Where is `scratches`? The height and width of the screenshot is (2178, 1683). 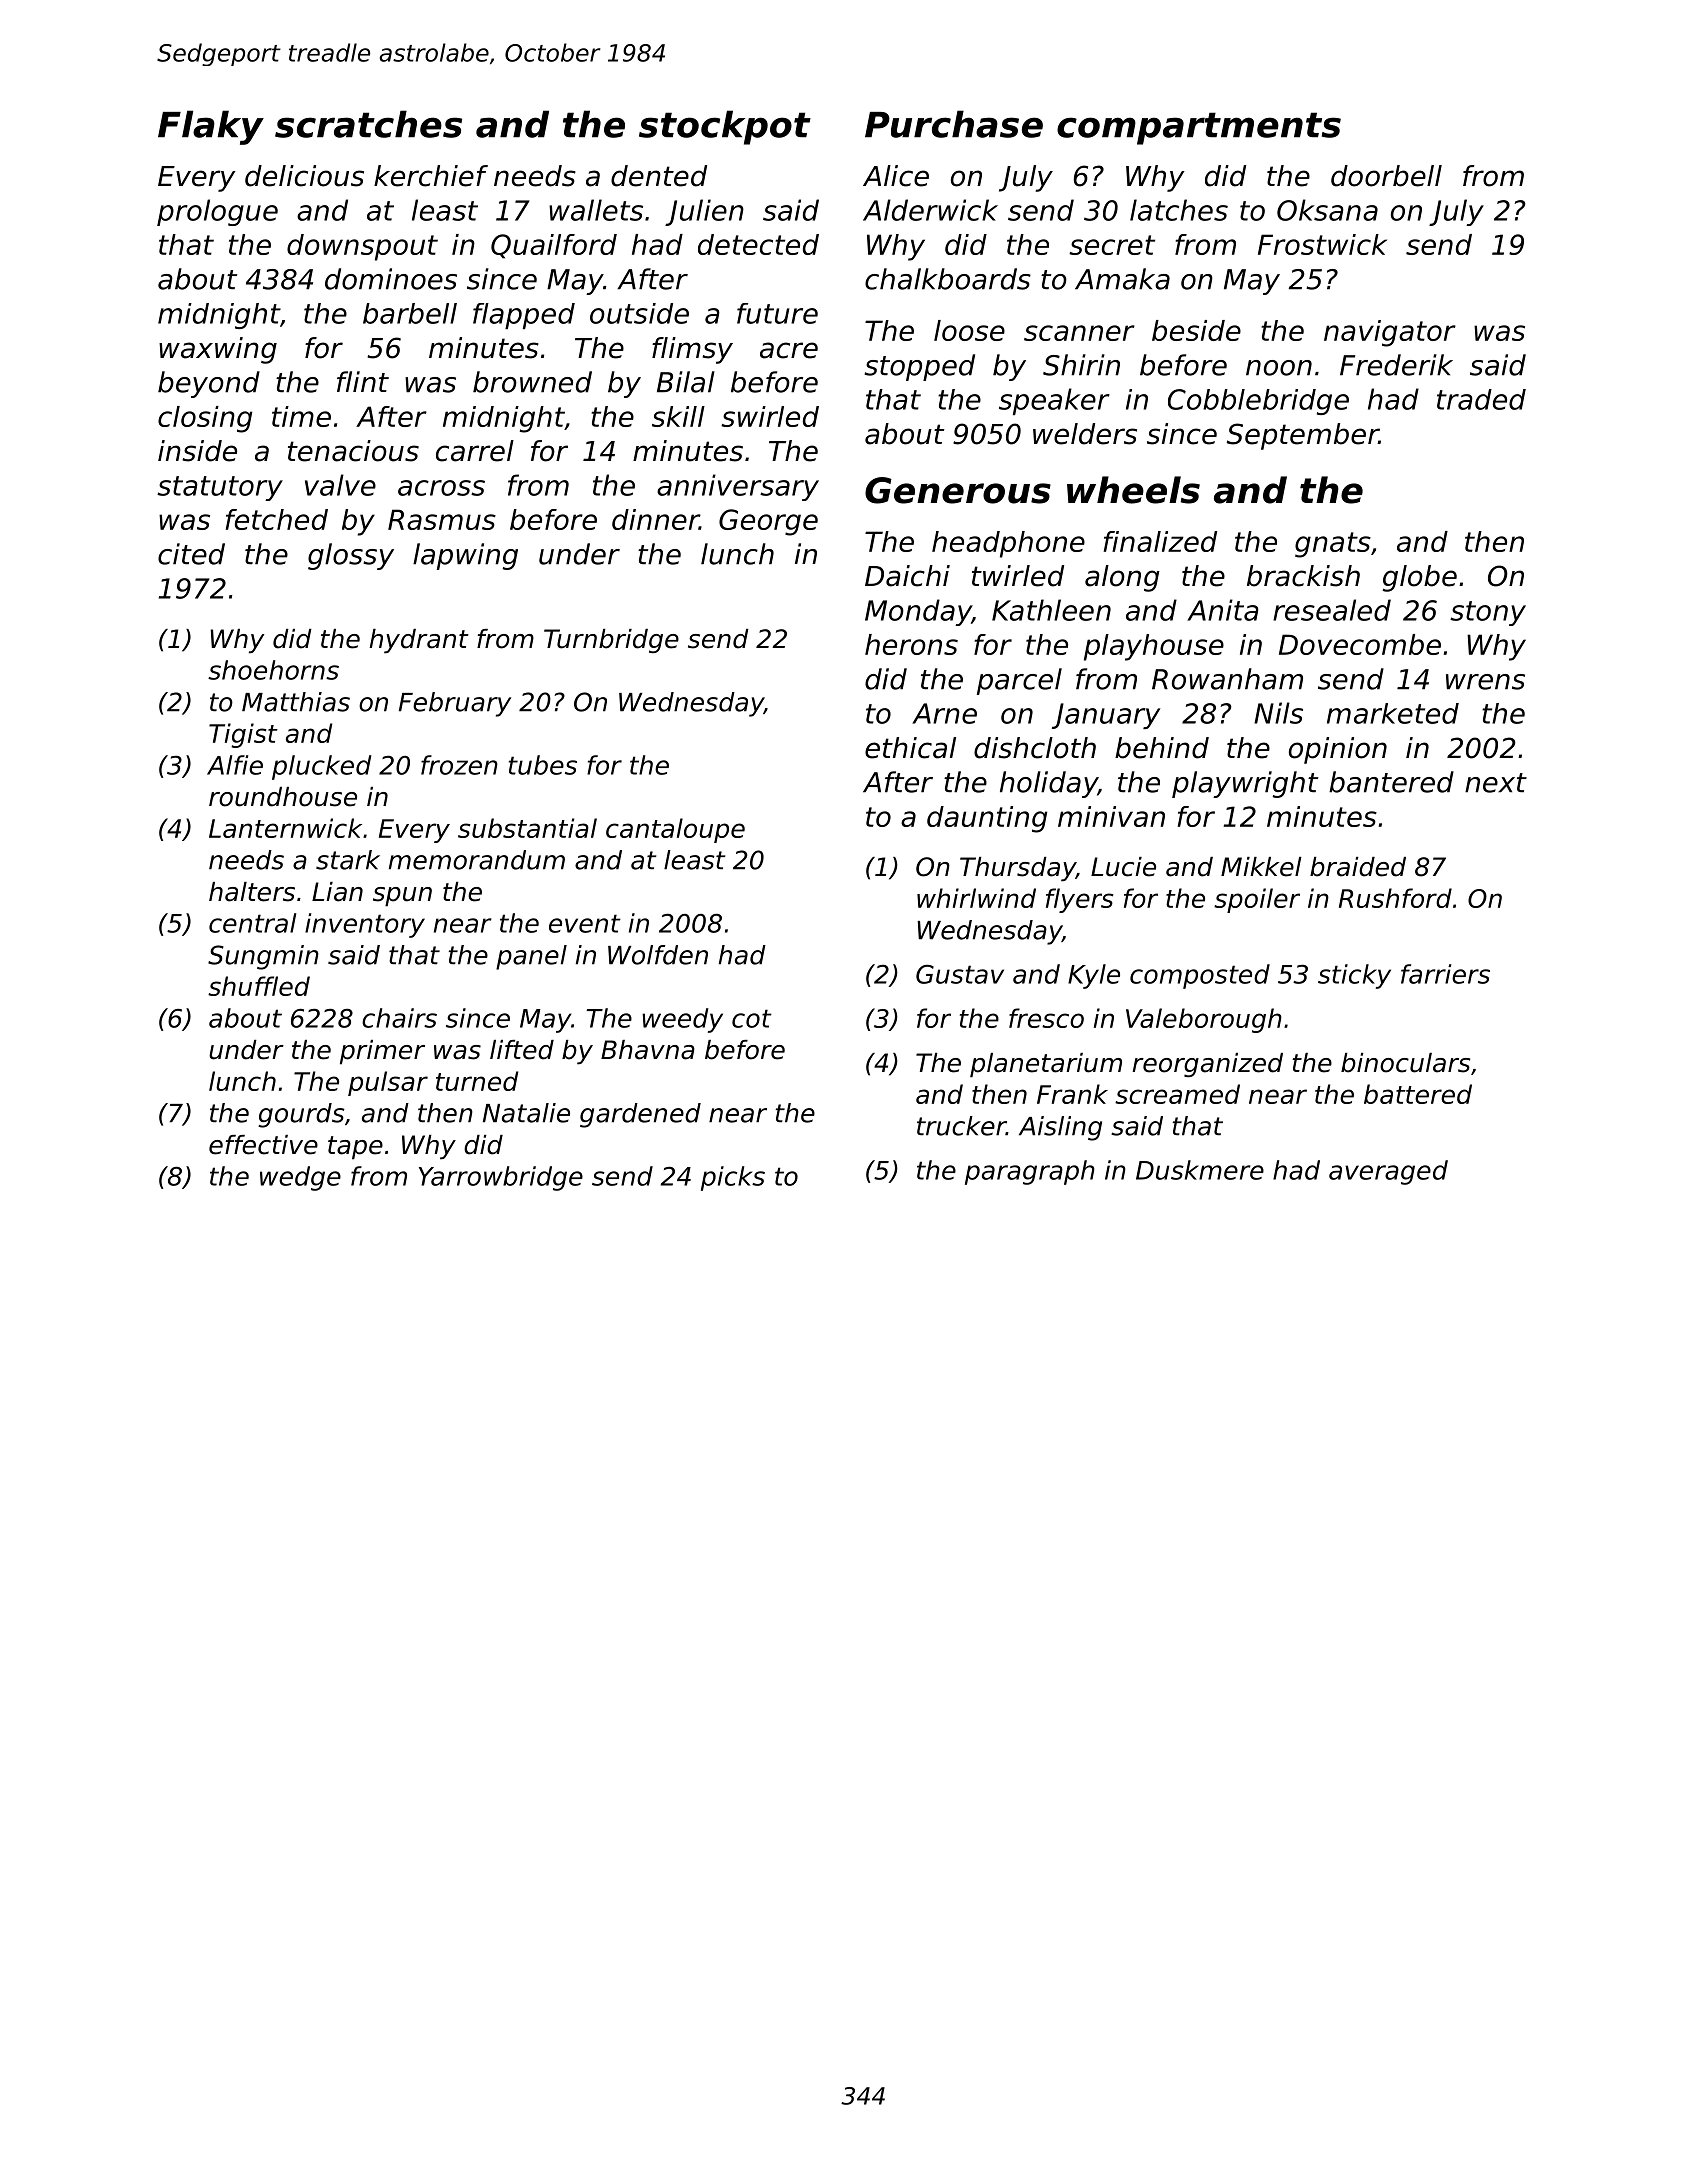
scratches is located at coordinates (368, 124).
